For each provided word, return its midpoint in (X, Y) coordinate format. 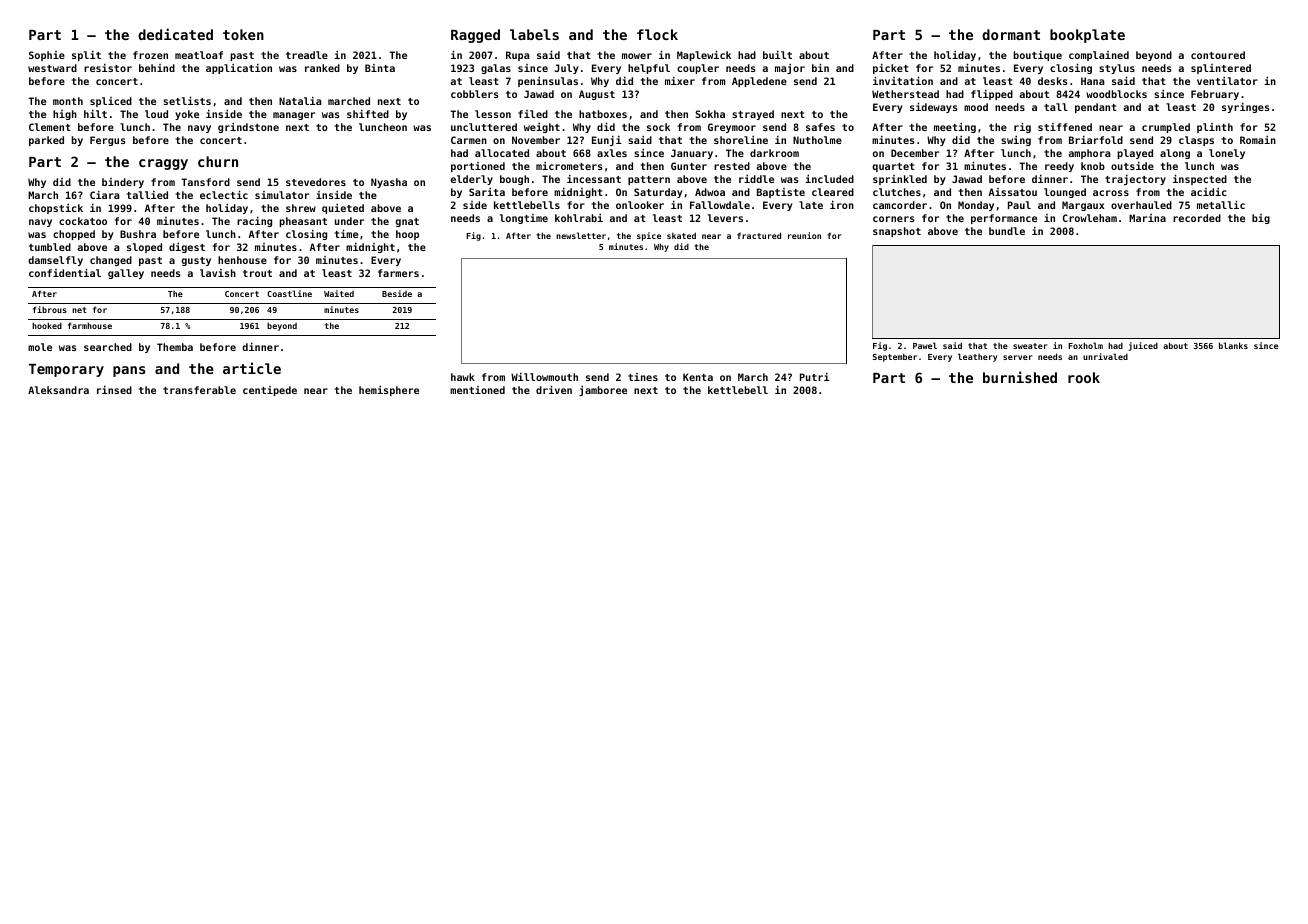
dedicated (175, 34)
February (1215, 95)
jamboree (603, 391)
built (777, 55)
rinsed (114, 390)
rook (1084, 377)
